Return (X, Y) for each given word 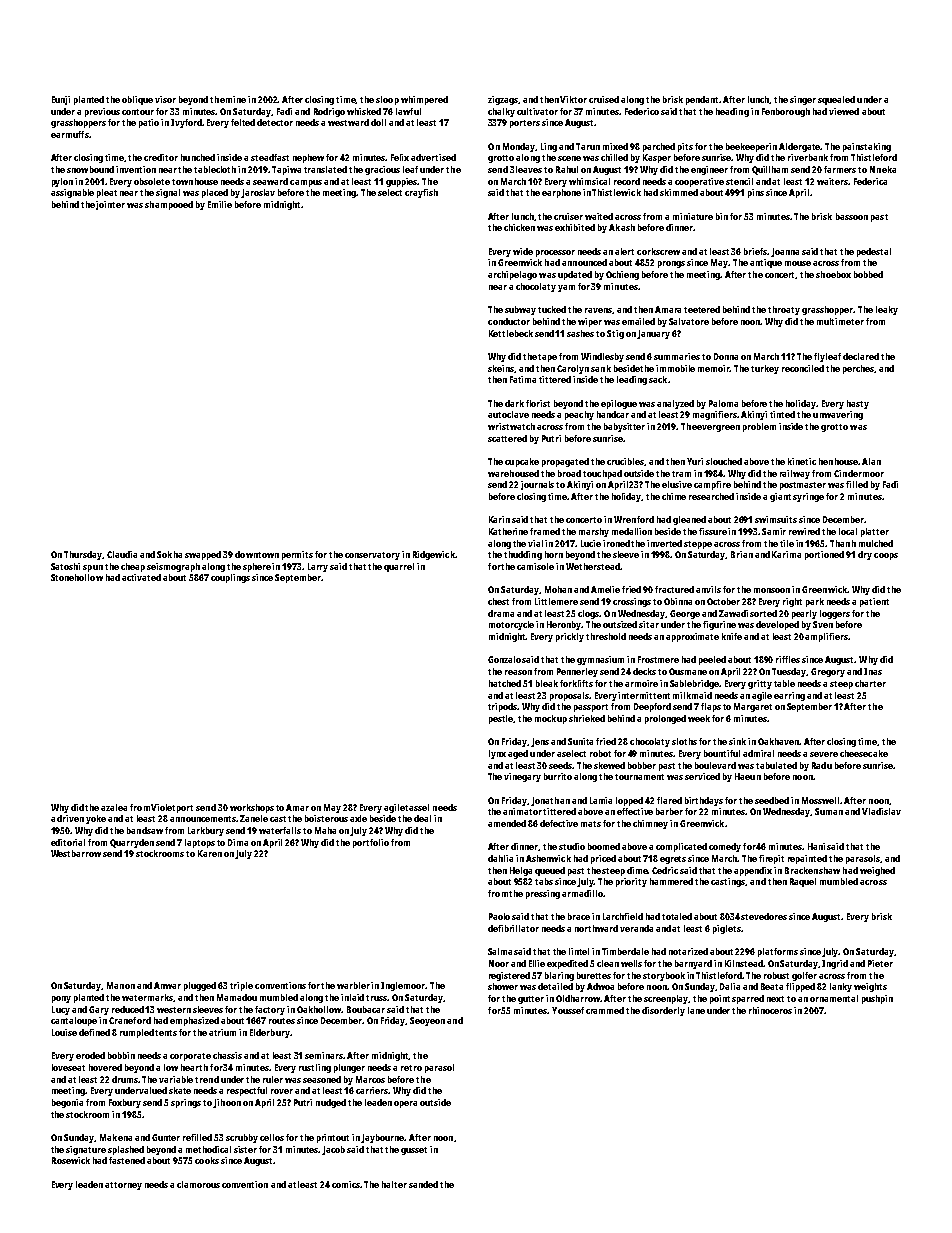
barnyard (693, 964)
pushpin (877, 999)
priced (603, 859)
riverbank (808, 157)
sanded (423, 1184)
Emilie (220, 204)
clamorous (198, 1184)
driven (70, 818)
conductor (509, 321)
